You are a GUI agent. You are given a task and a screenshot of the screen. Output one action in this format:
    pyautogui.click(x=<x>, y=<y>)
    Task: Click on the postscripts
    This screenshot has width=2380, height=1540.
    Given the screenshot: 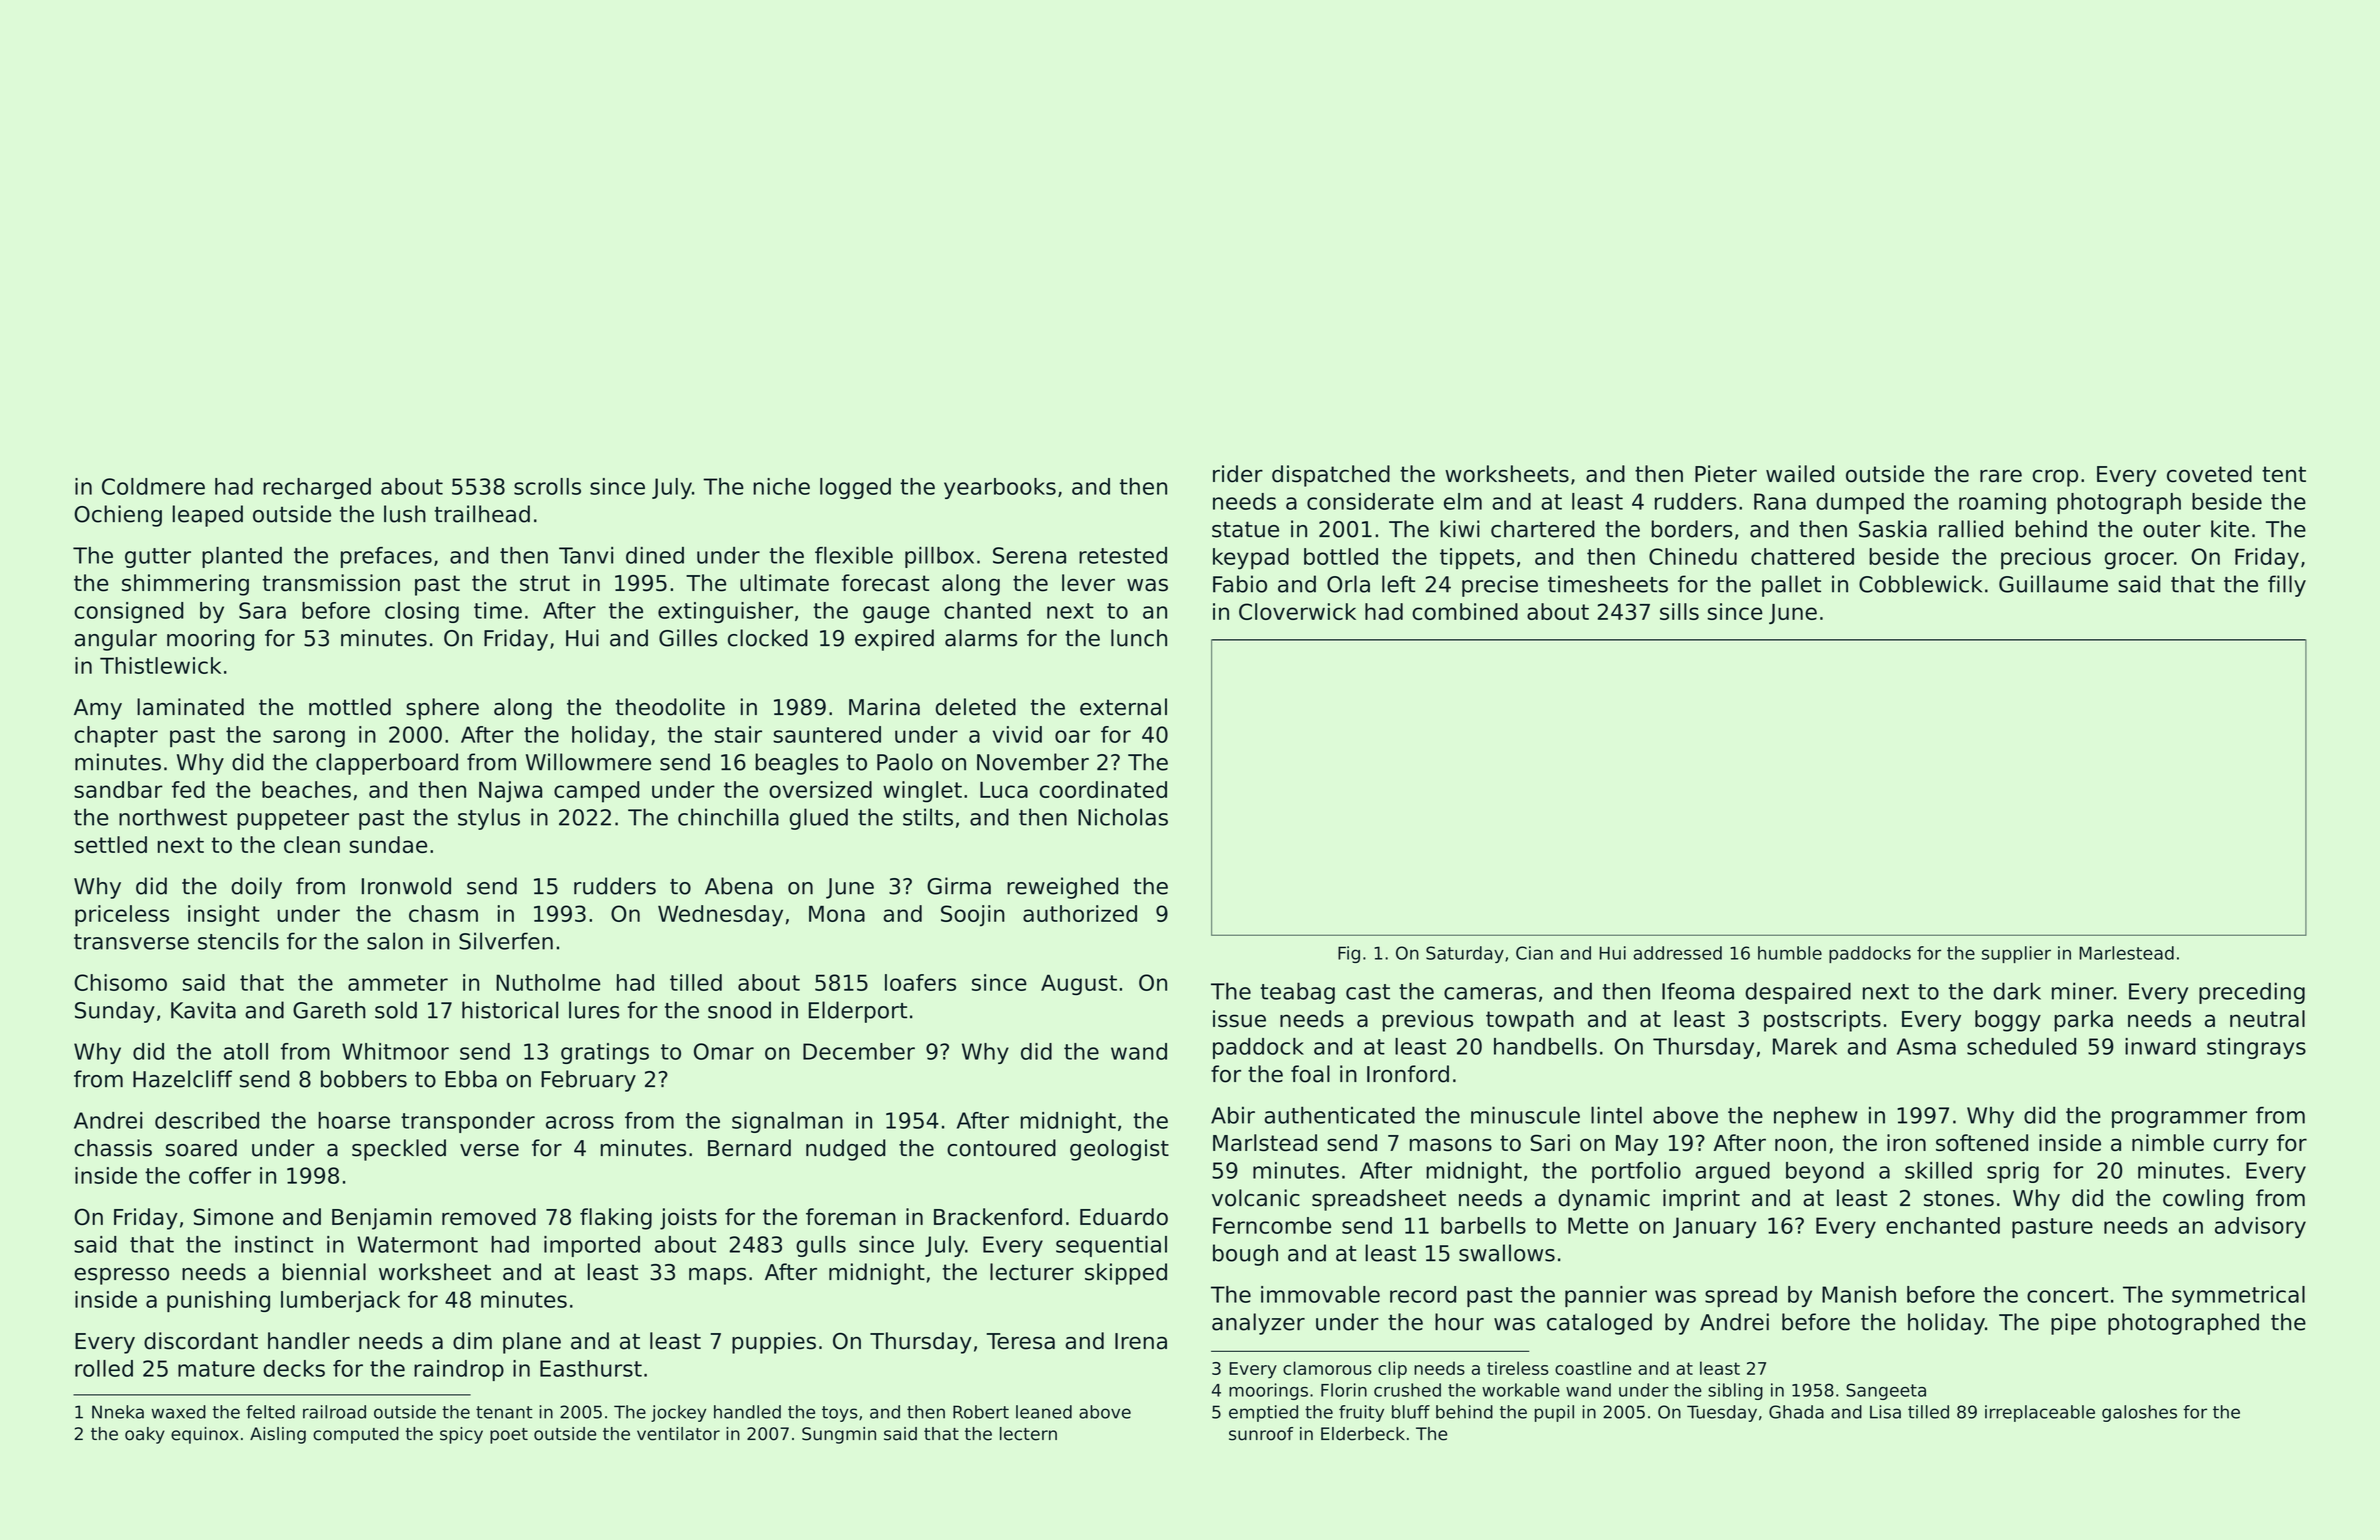 What is the action you would take?
    pyautogui.click(x=1822, y=1021)
